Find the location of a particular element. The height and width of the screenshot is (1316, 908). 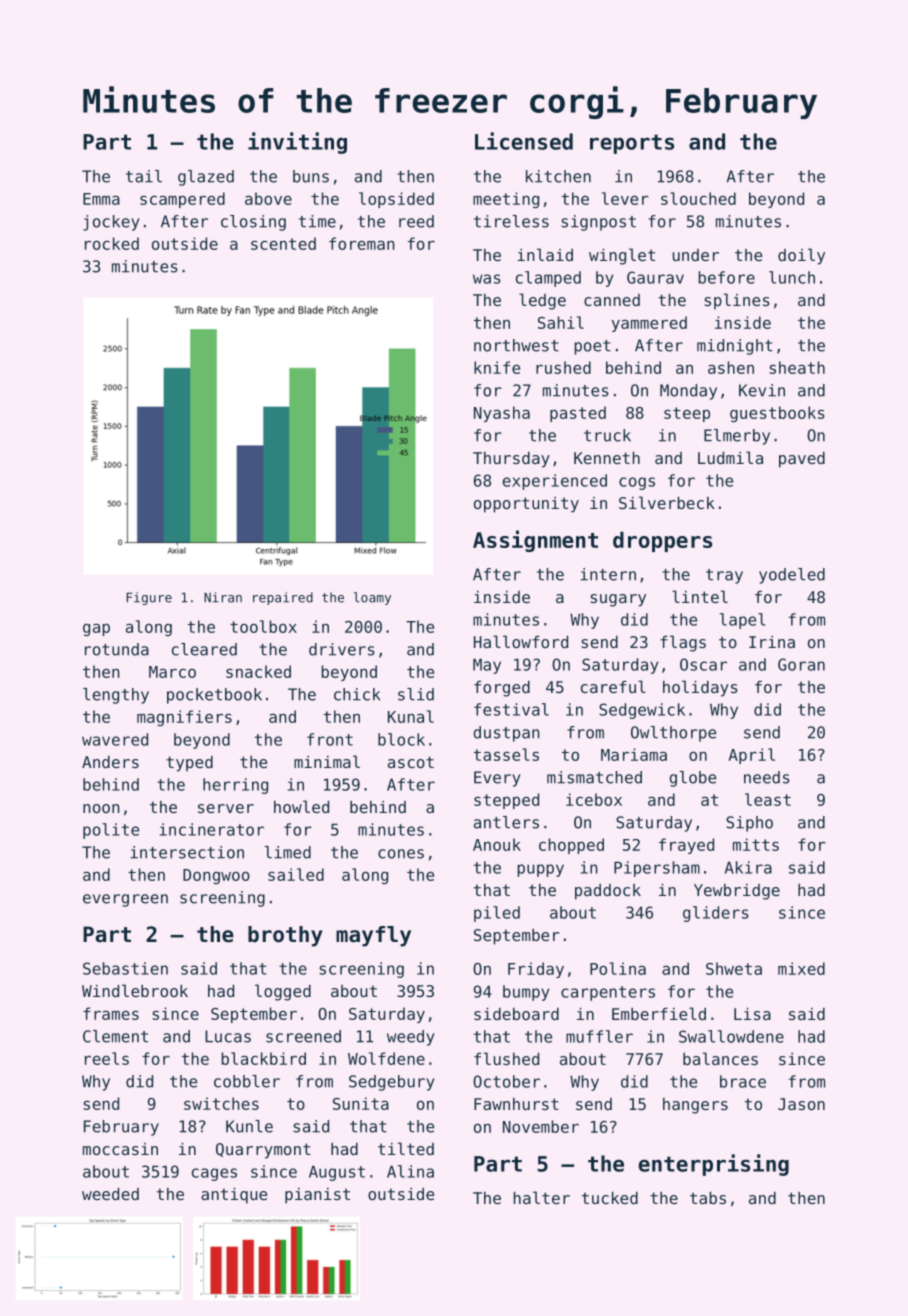

least is located at coordinates (768, 799).
